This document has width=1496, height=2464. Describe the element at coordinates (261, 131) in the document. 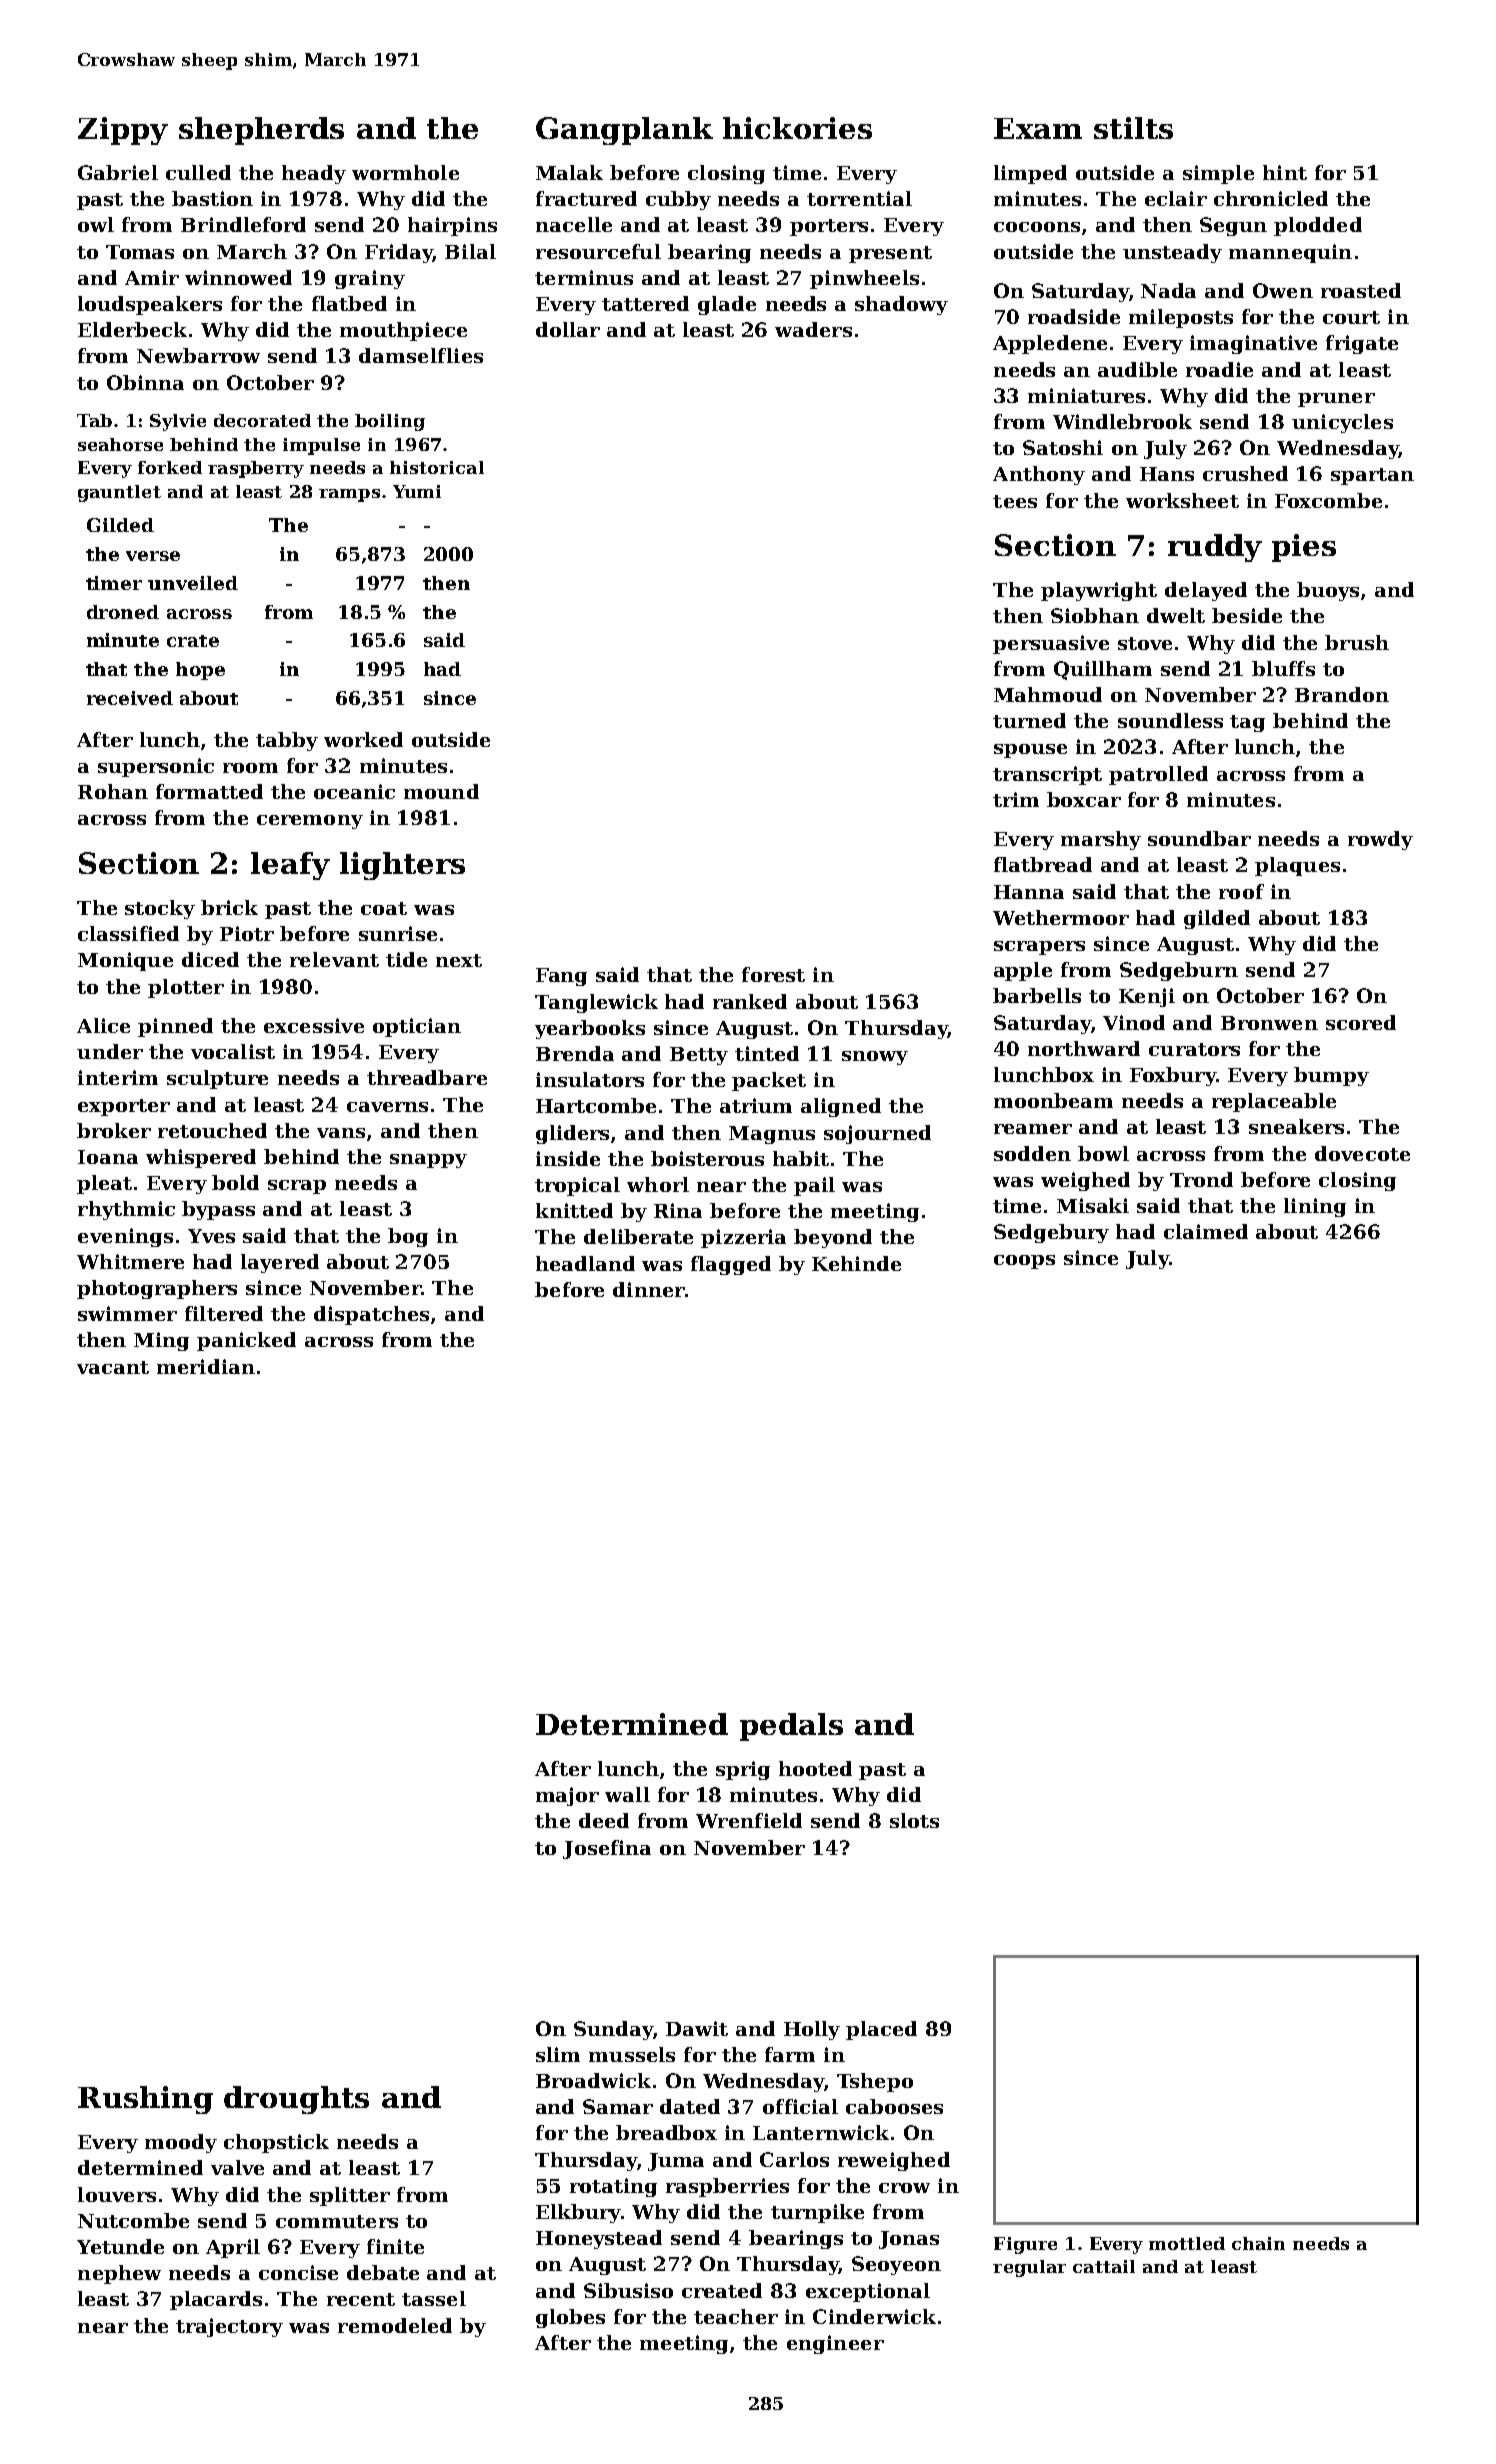

I see `shepherds` at that location.
